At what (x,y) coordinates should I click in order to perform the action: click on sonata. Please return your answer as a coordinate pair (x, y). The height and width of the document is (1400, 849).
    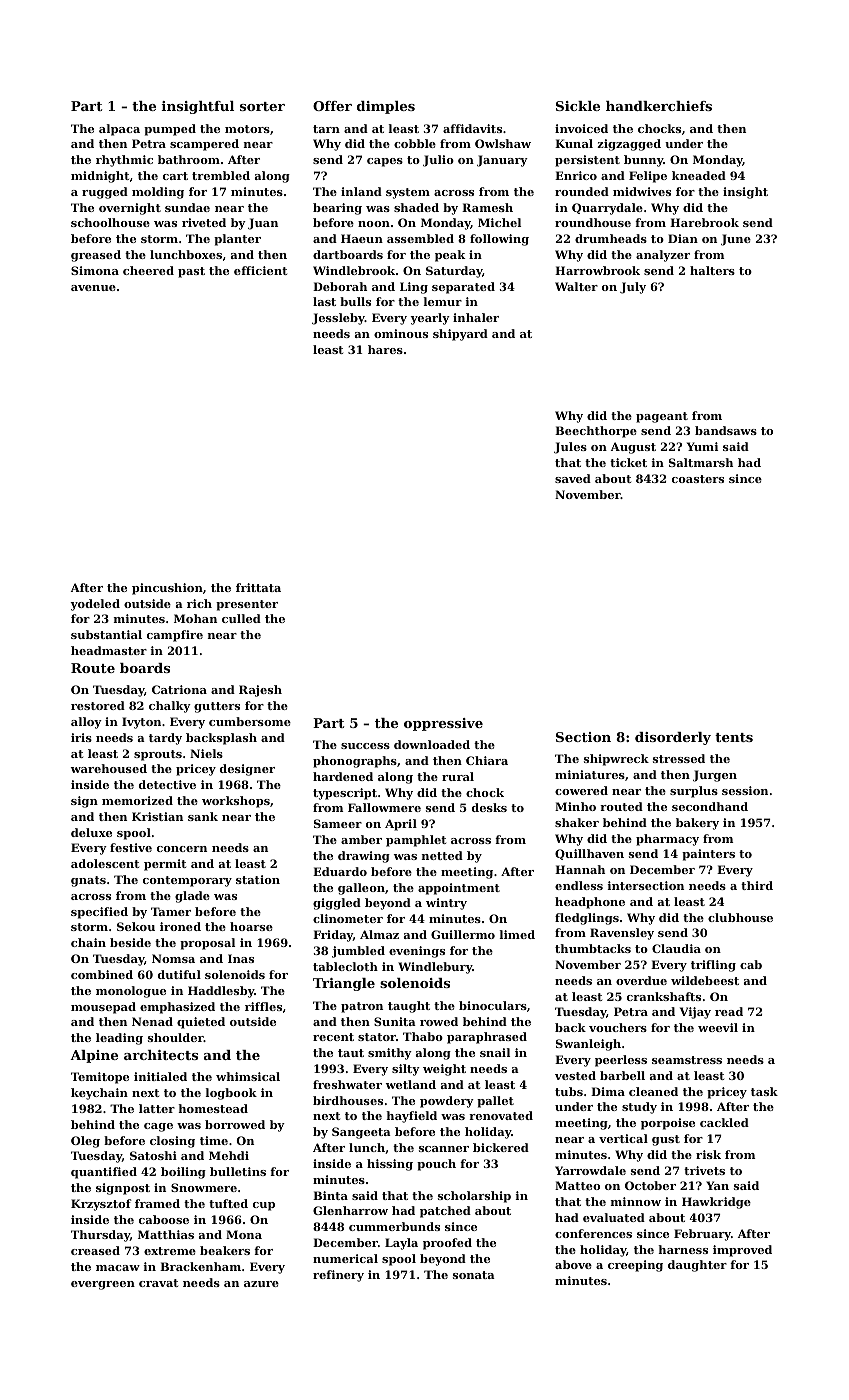
    Looking at the image, I should click on (474, 1275).
